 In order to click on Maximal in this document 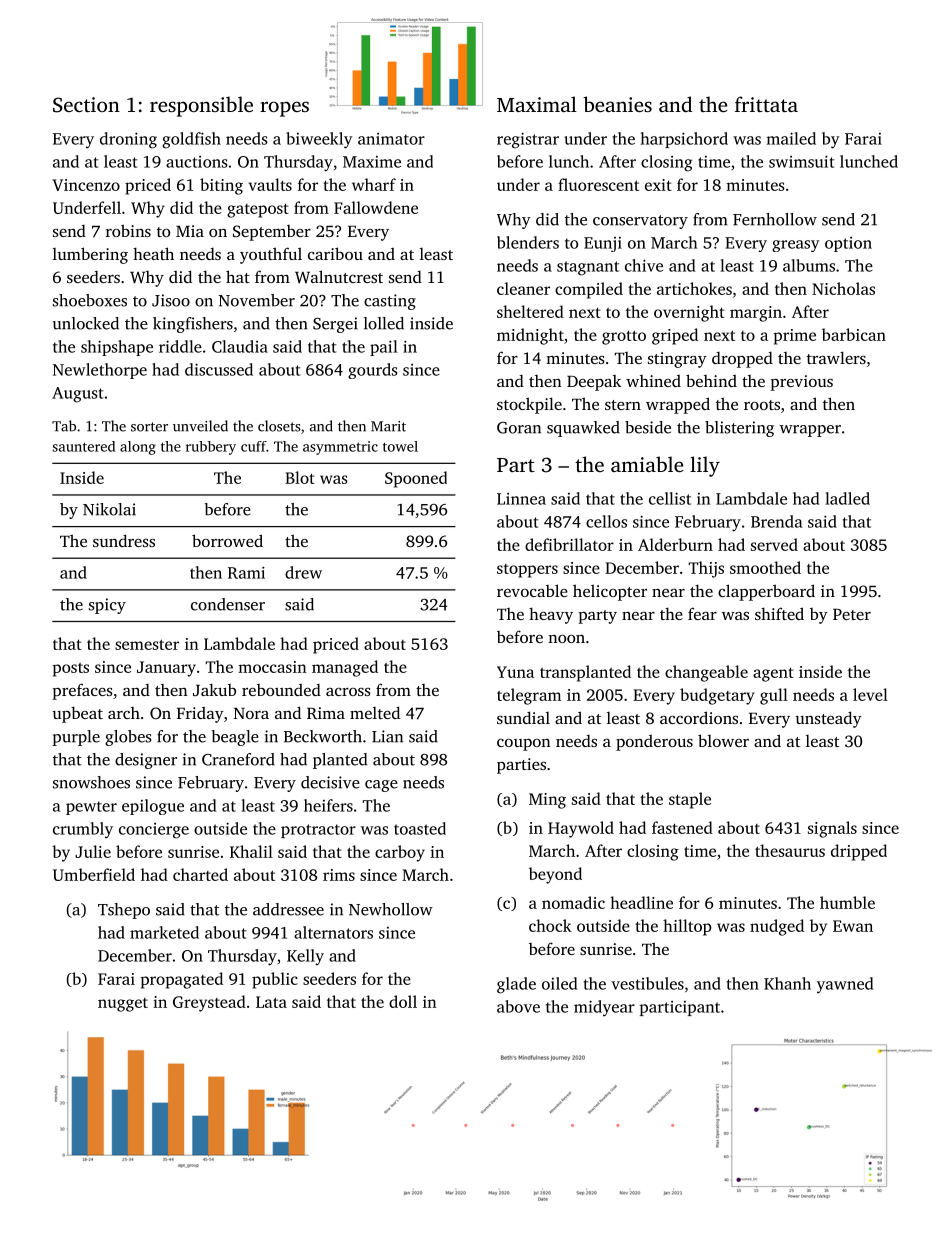, I will do `click(537, 104)`.
